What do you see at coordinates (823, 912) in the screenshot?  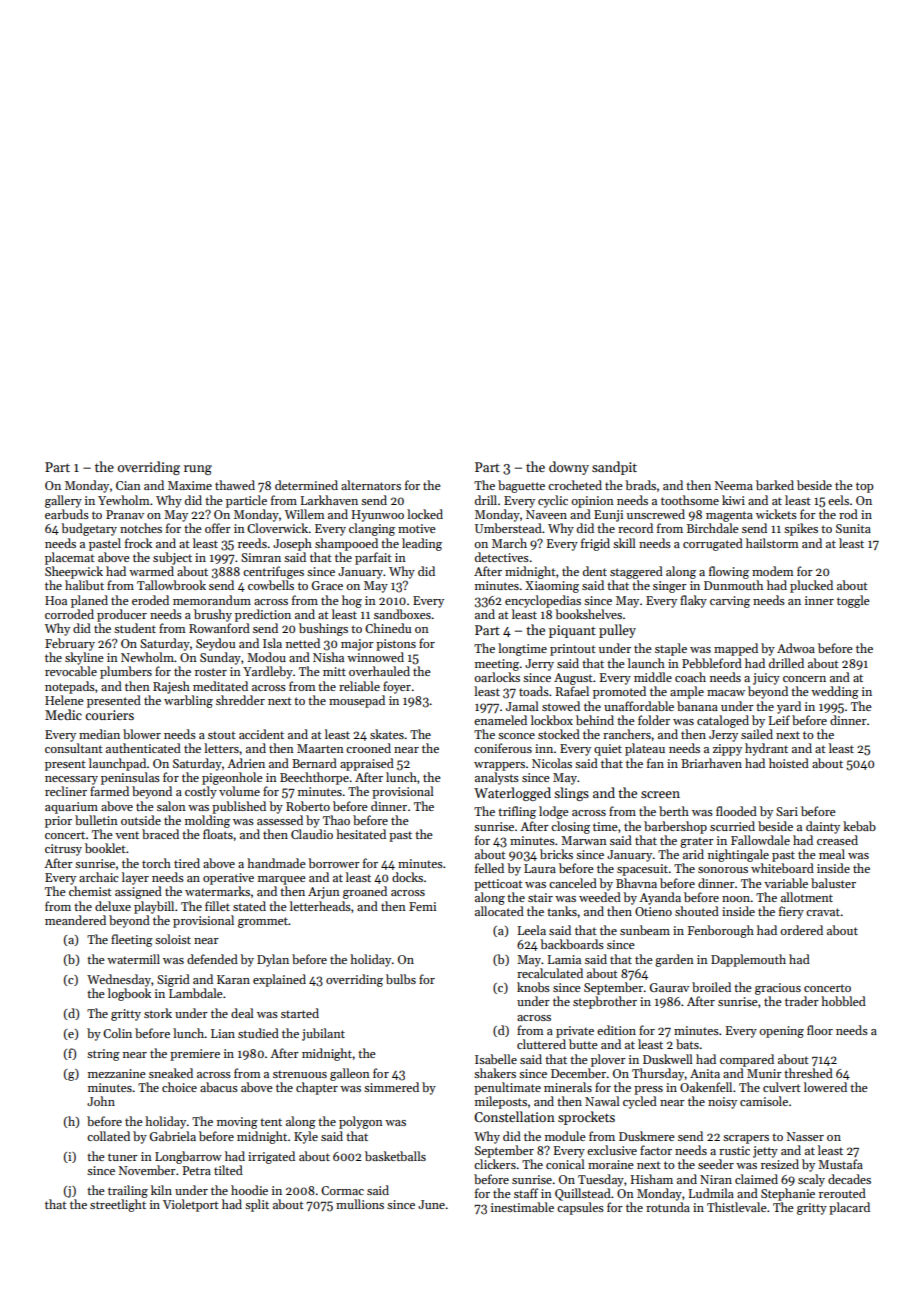 I see `cravat` at bounding box center [823, 912].
